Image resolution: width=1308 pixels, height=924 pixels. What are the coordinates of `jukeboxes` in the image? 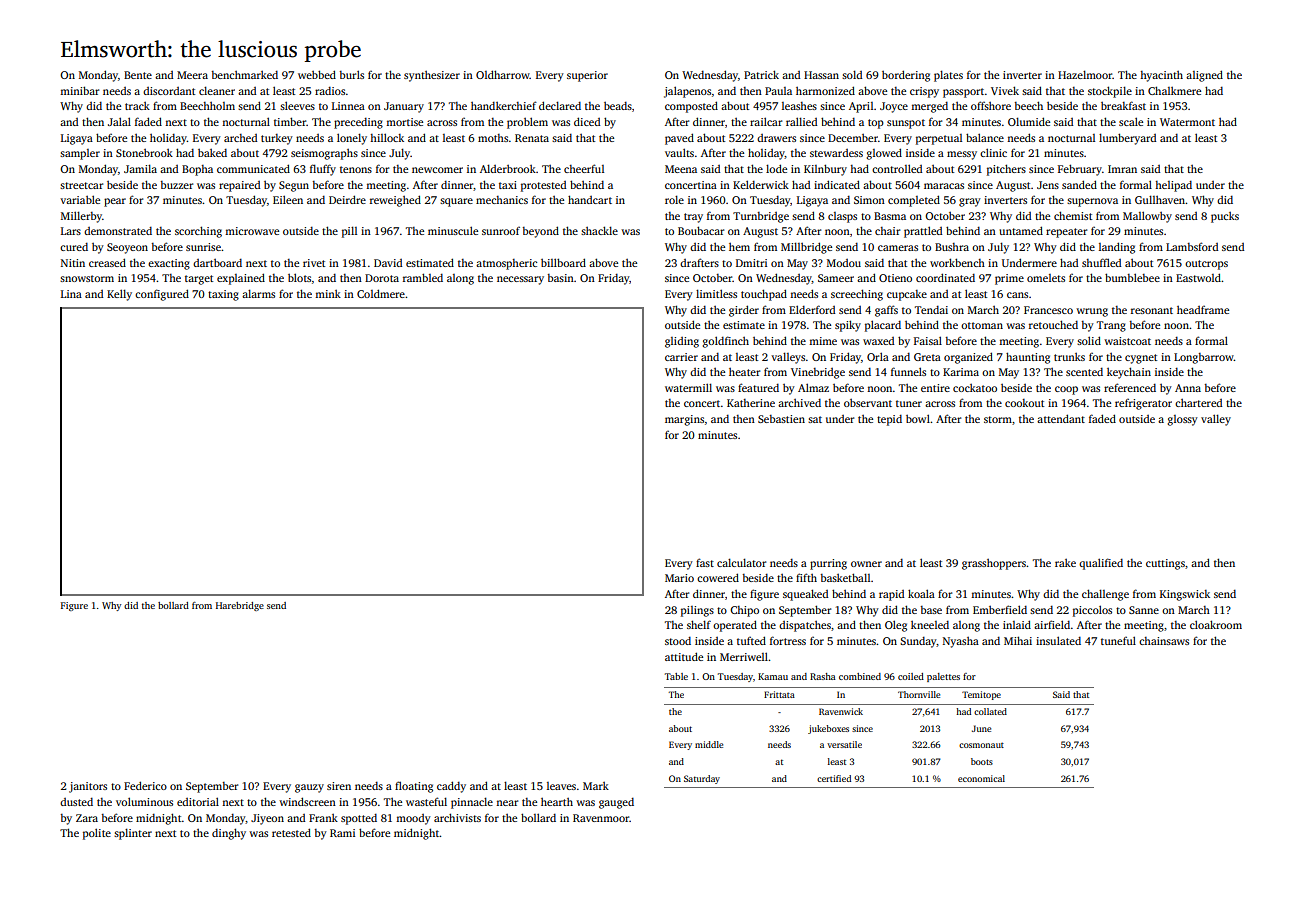 It's located at (828, 729).
